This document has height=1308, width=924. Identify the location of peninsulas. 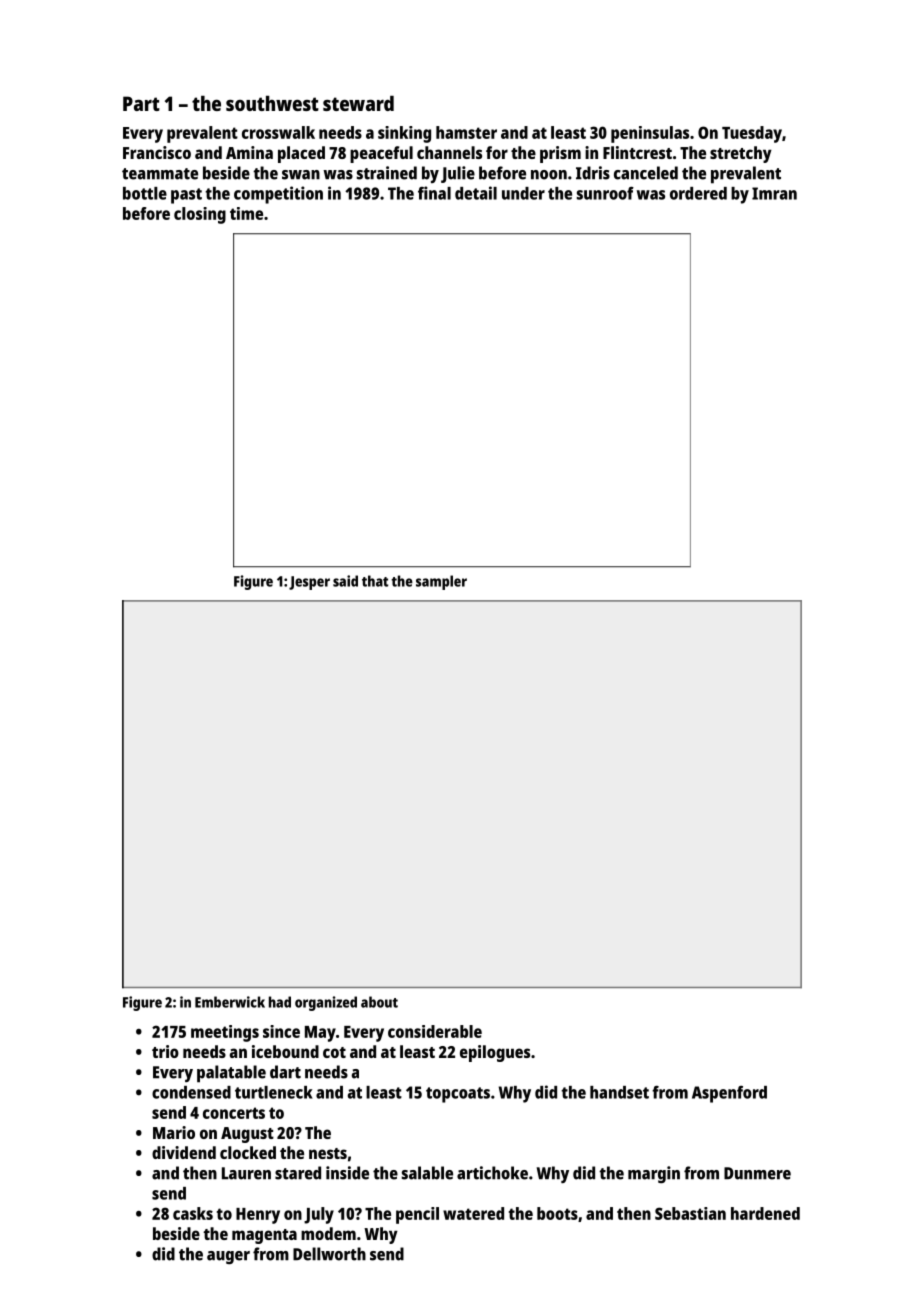
(650, 134).
